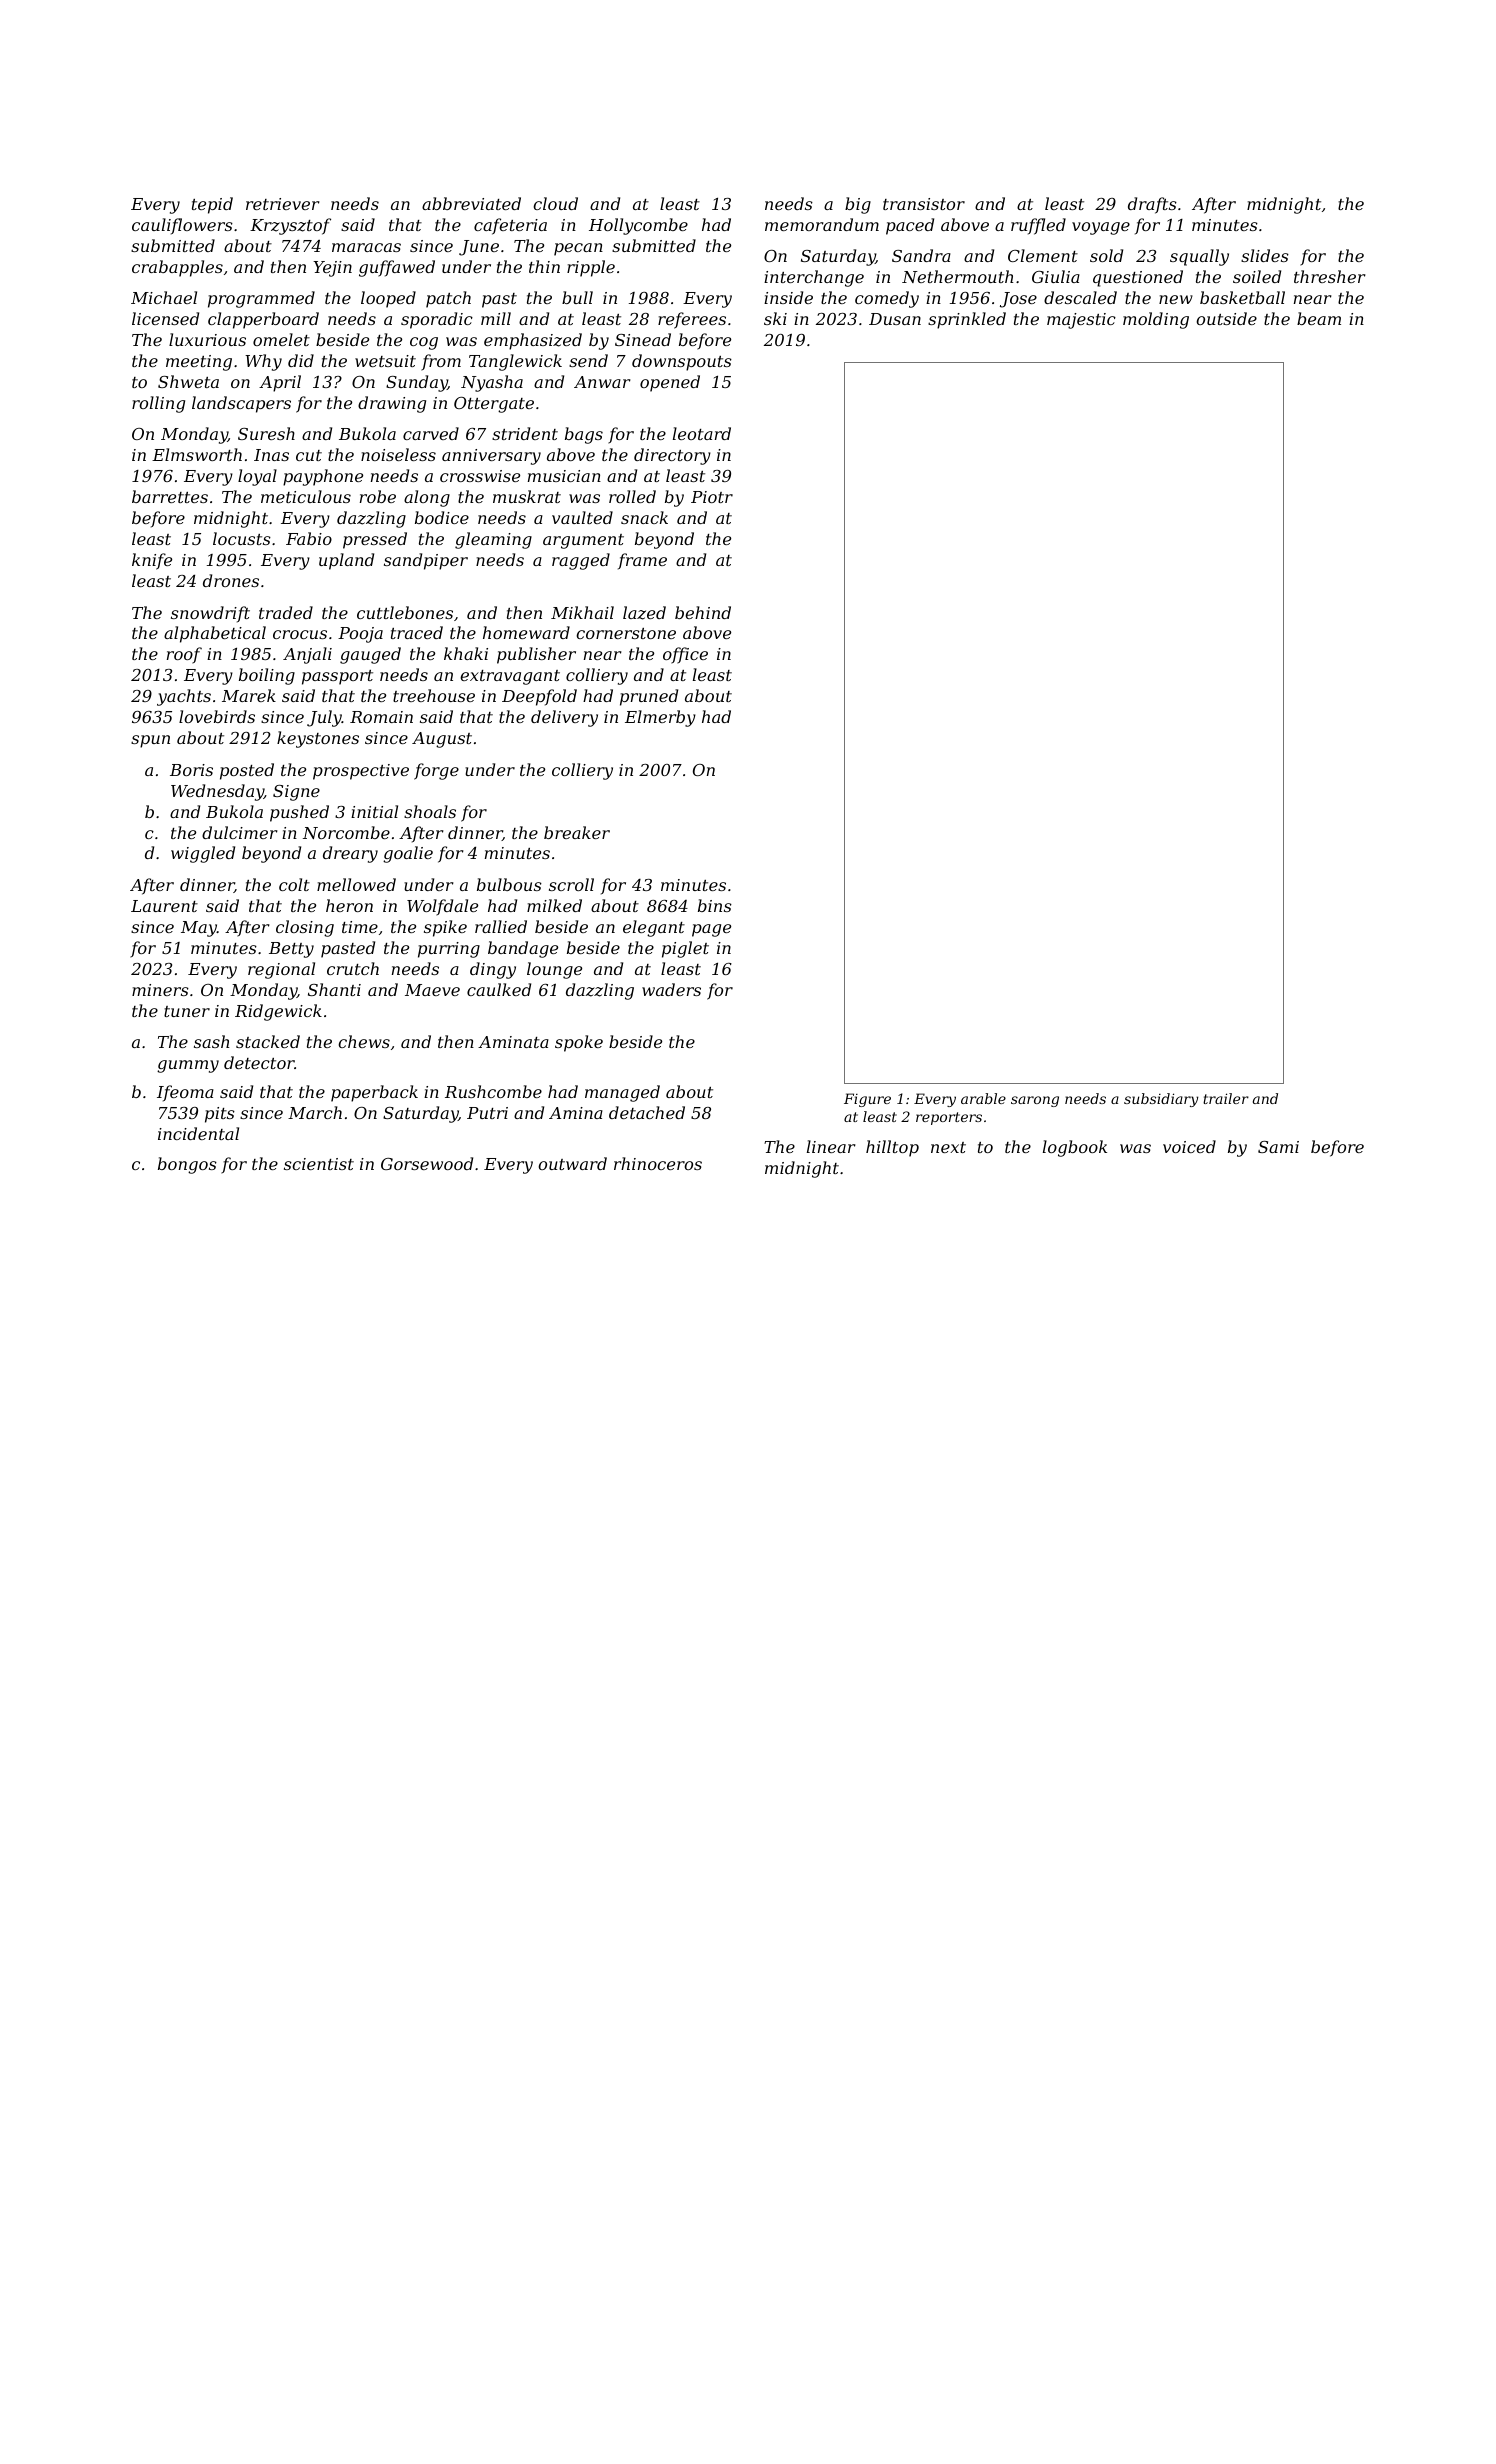  I want to click on pecan, so click(578, 249).
